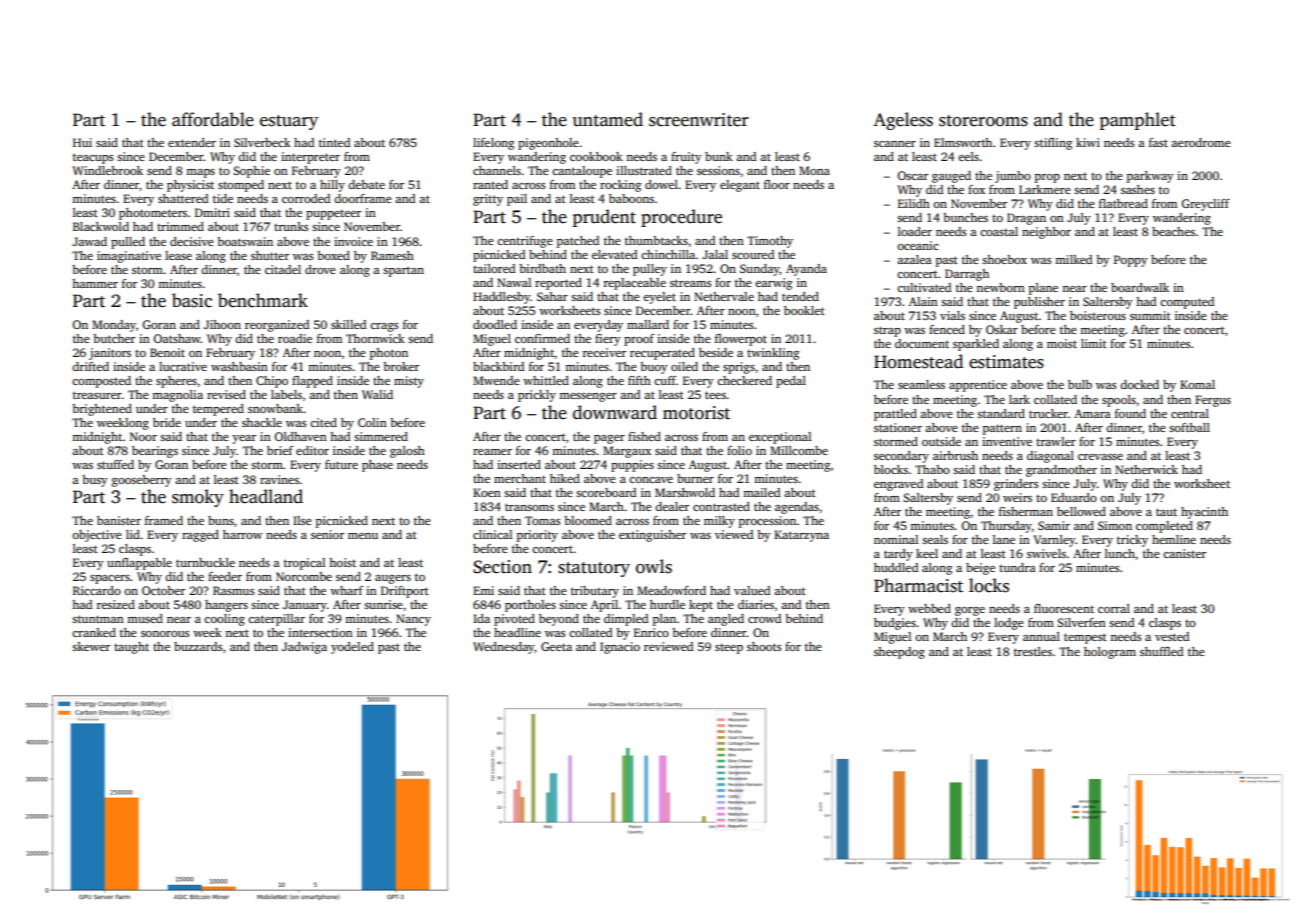  What do you see at coordinates (93, 158) in the document?
I see `teacups` at bounding box center [93, 158].
